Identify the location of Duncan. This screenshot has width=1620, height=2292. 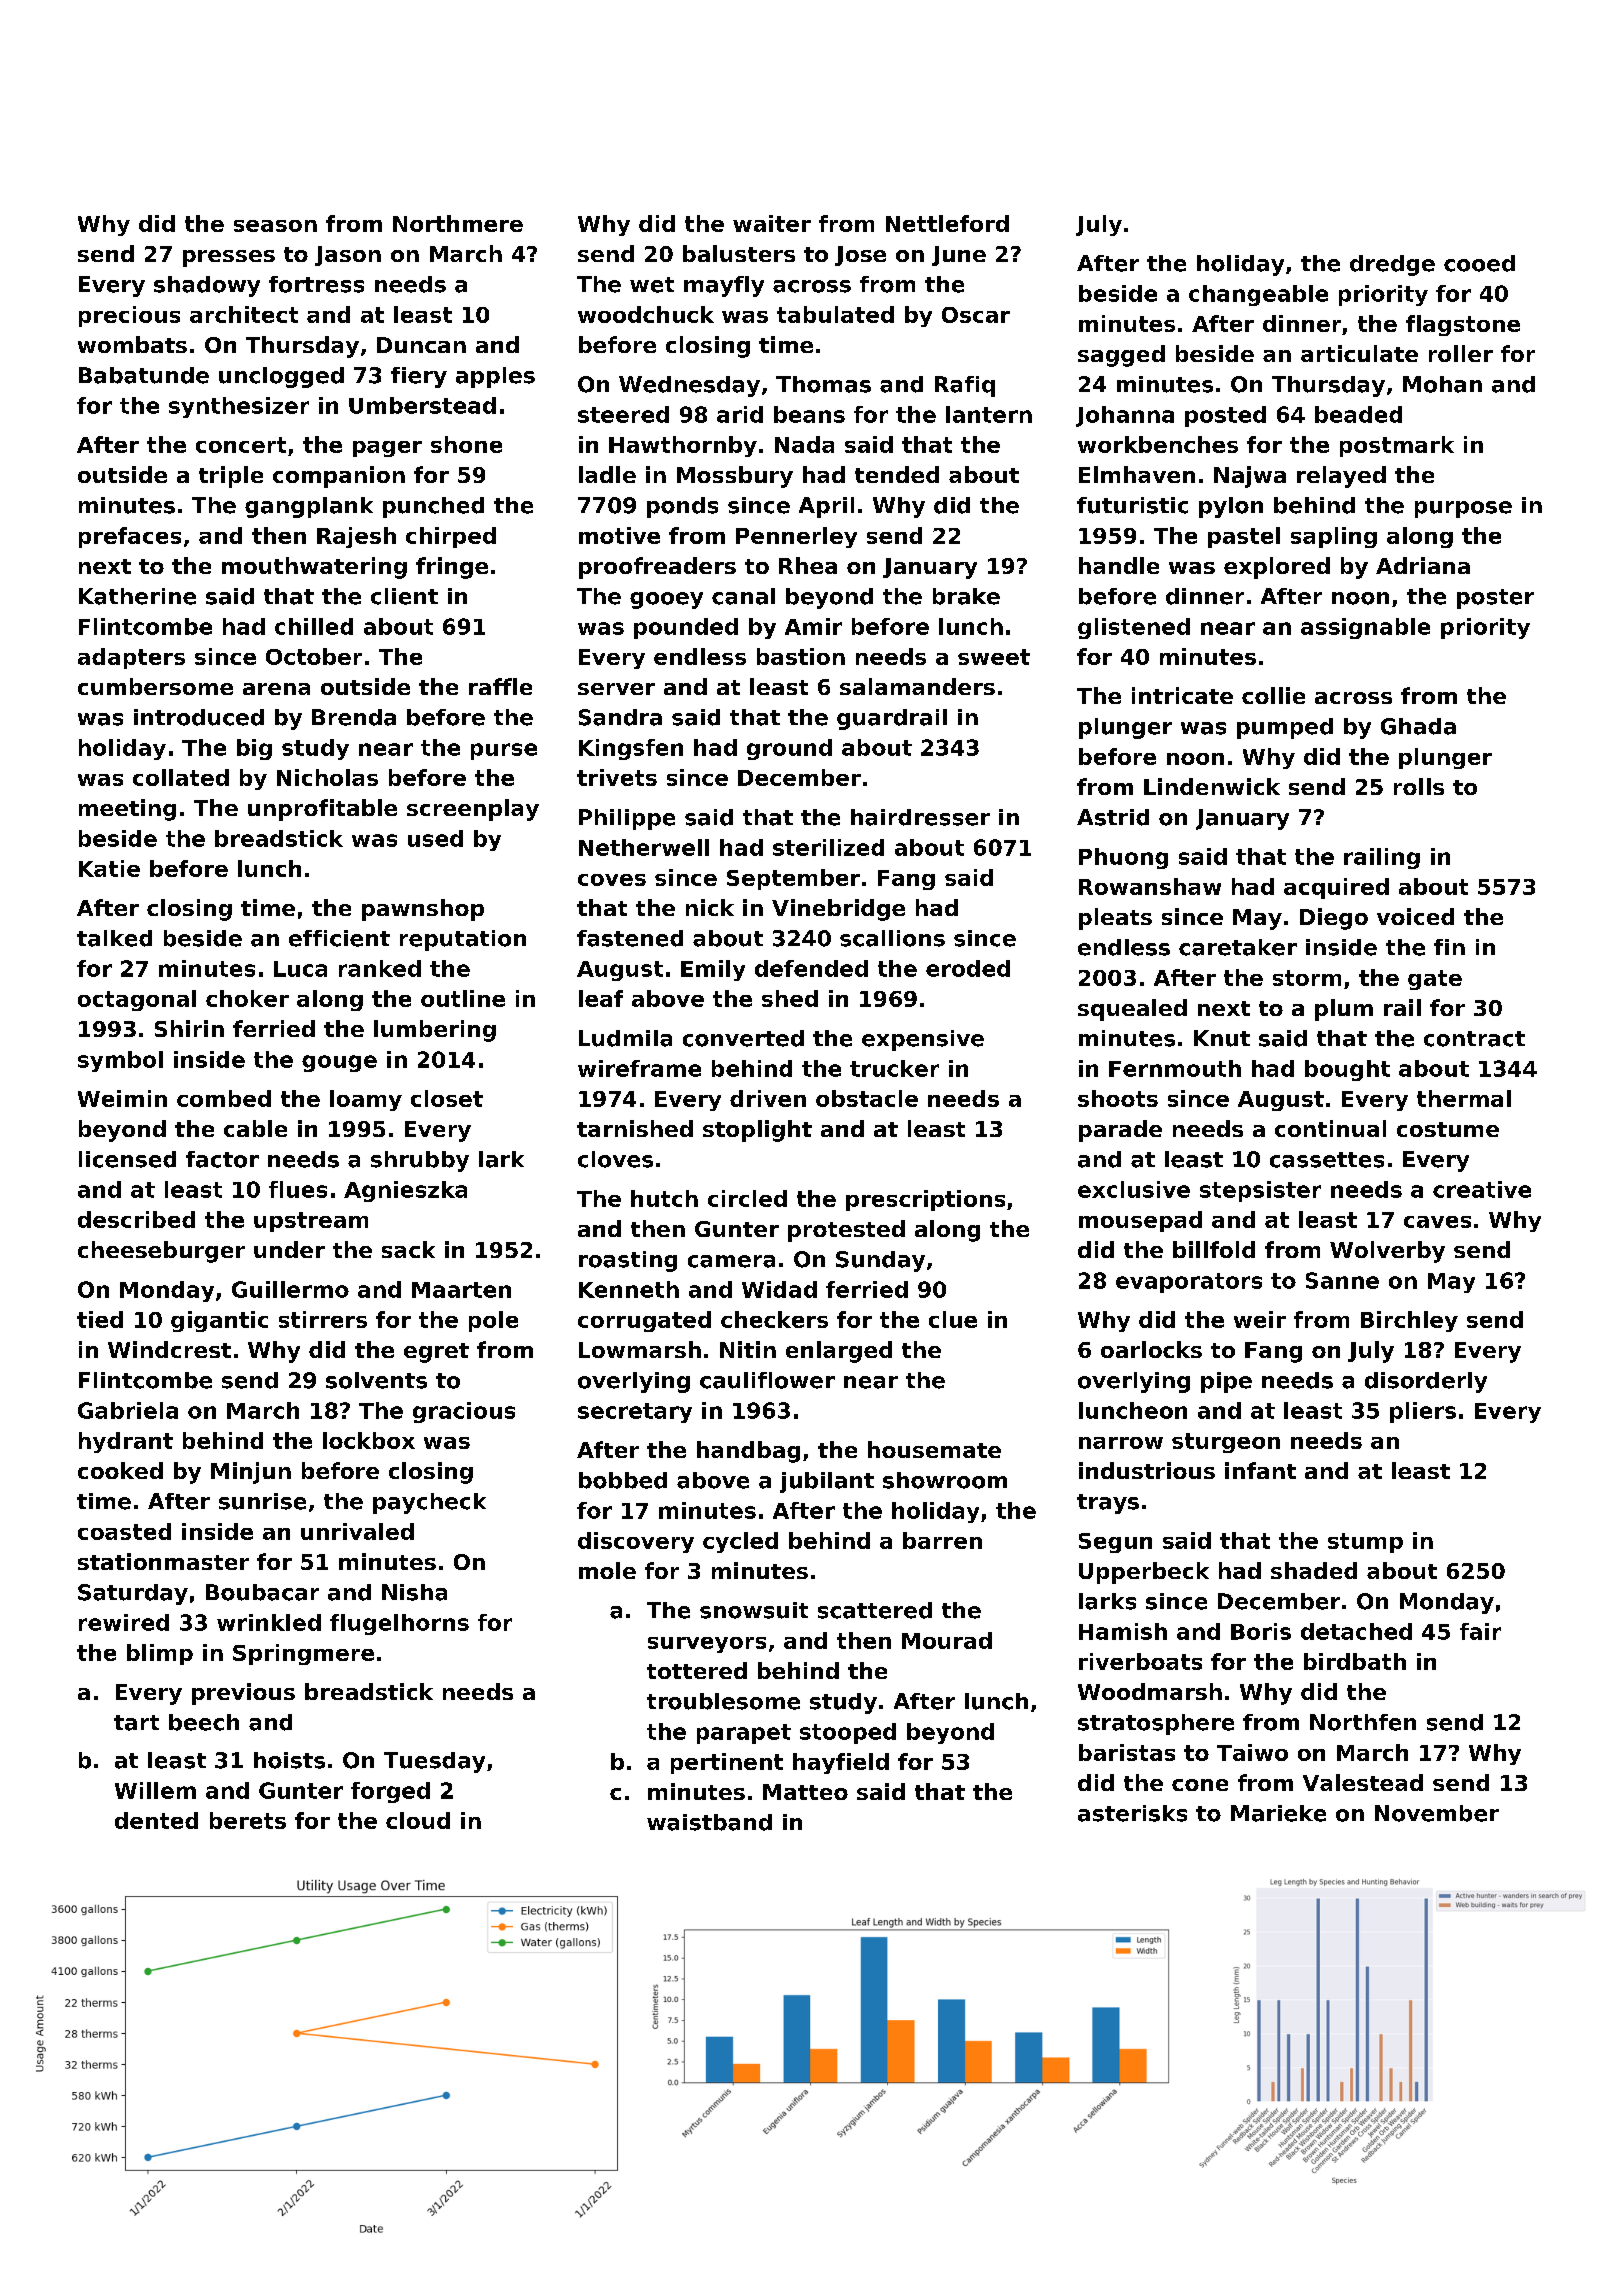
(421, 345).
